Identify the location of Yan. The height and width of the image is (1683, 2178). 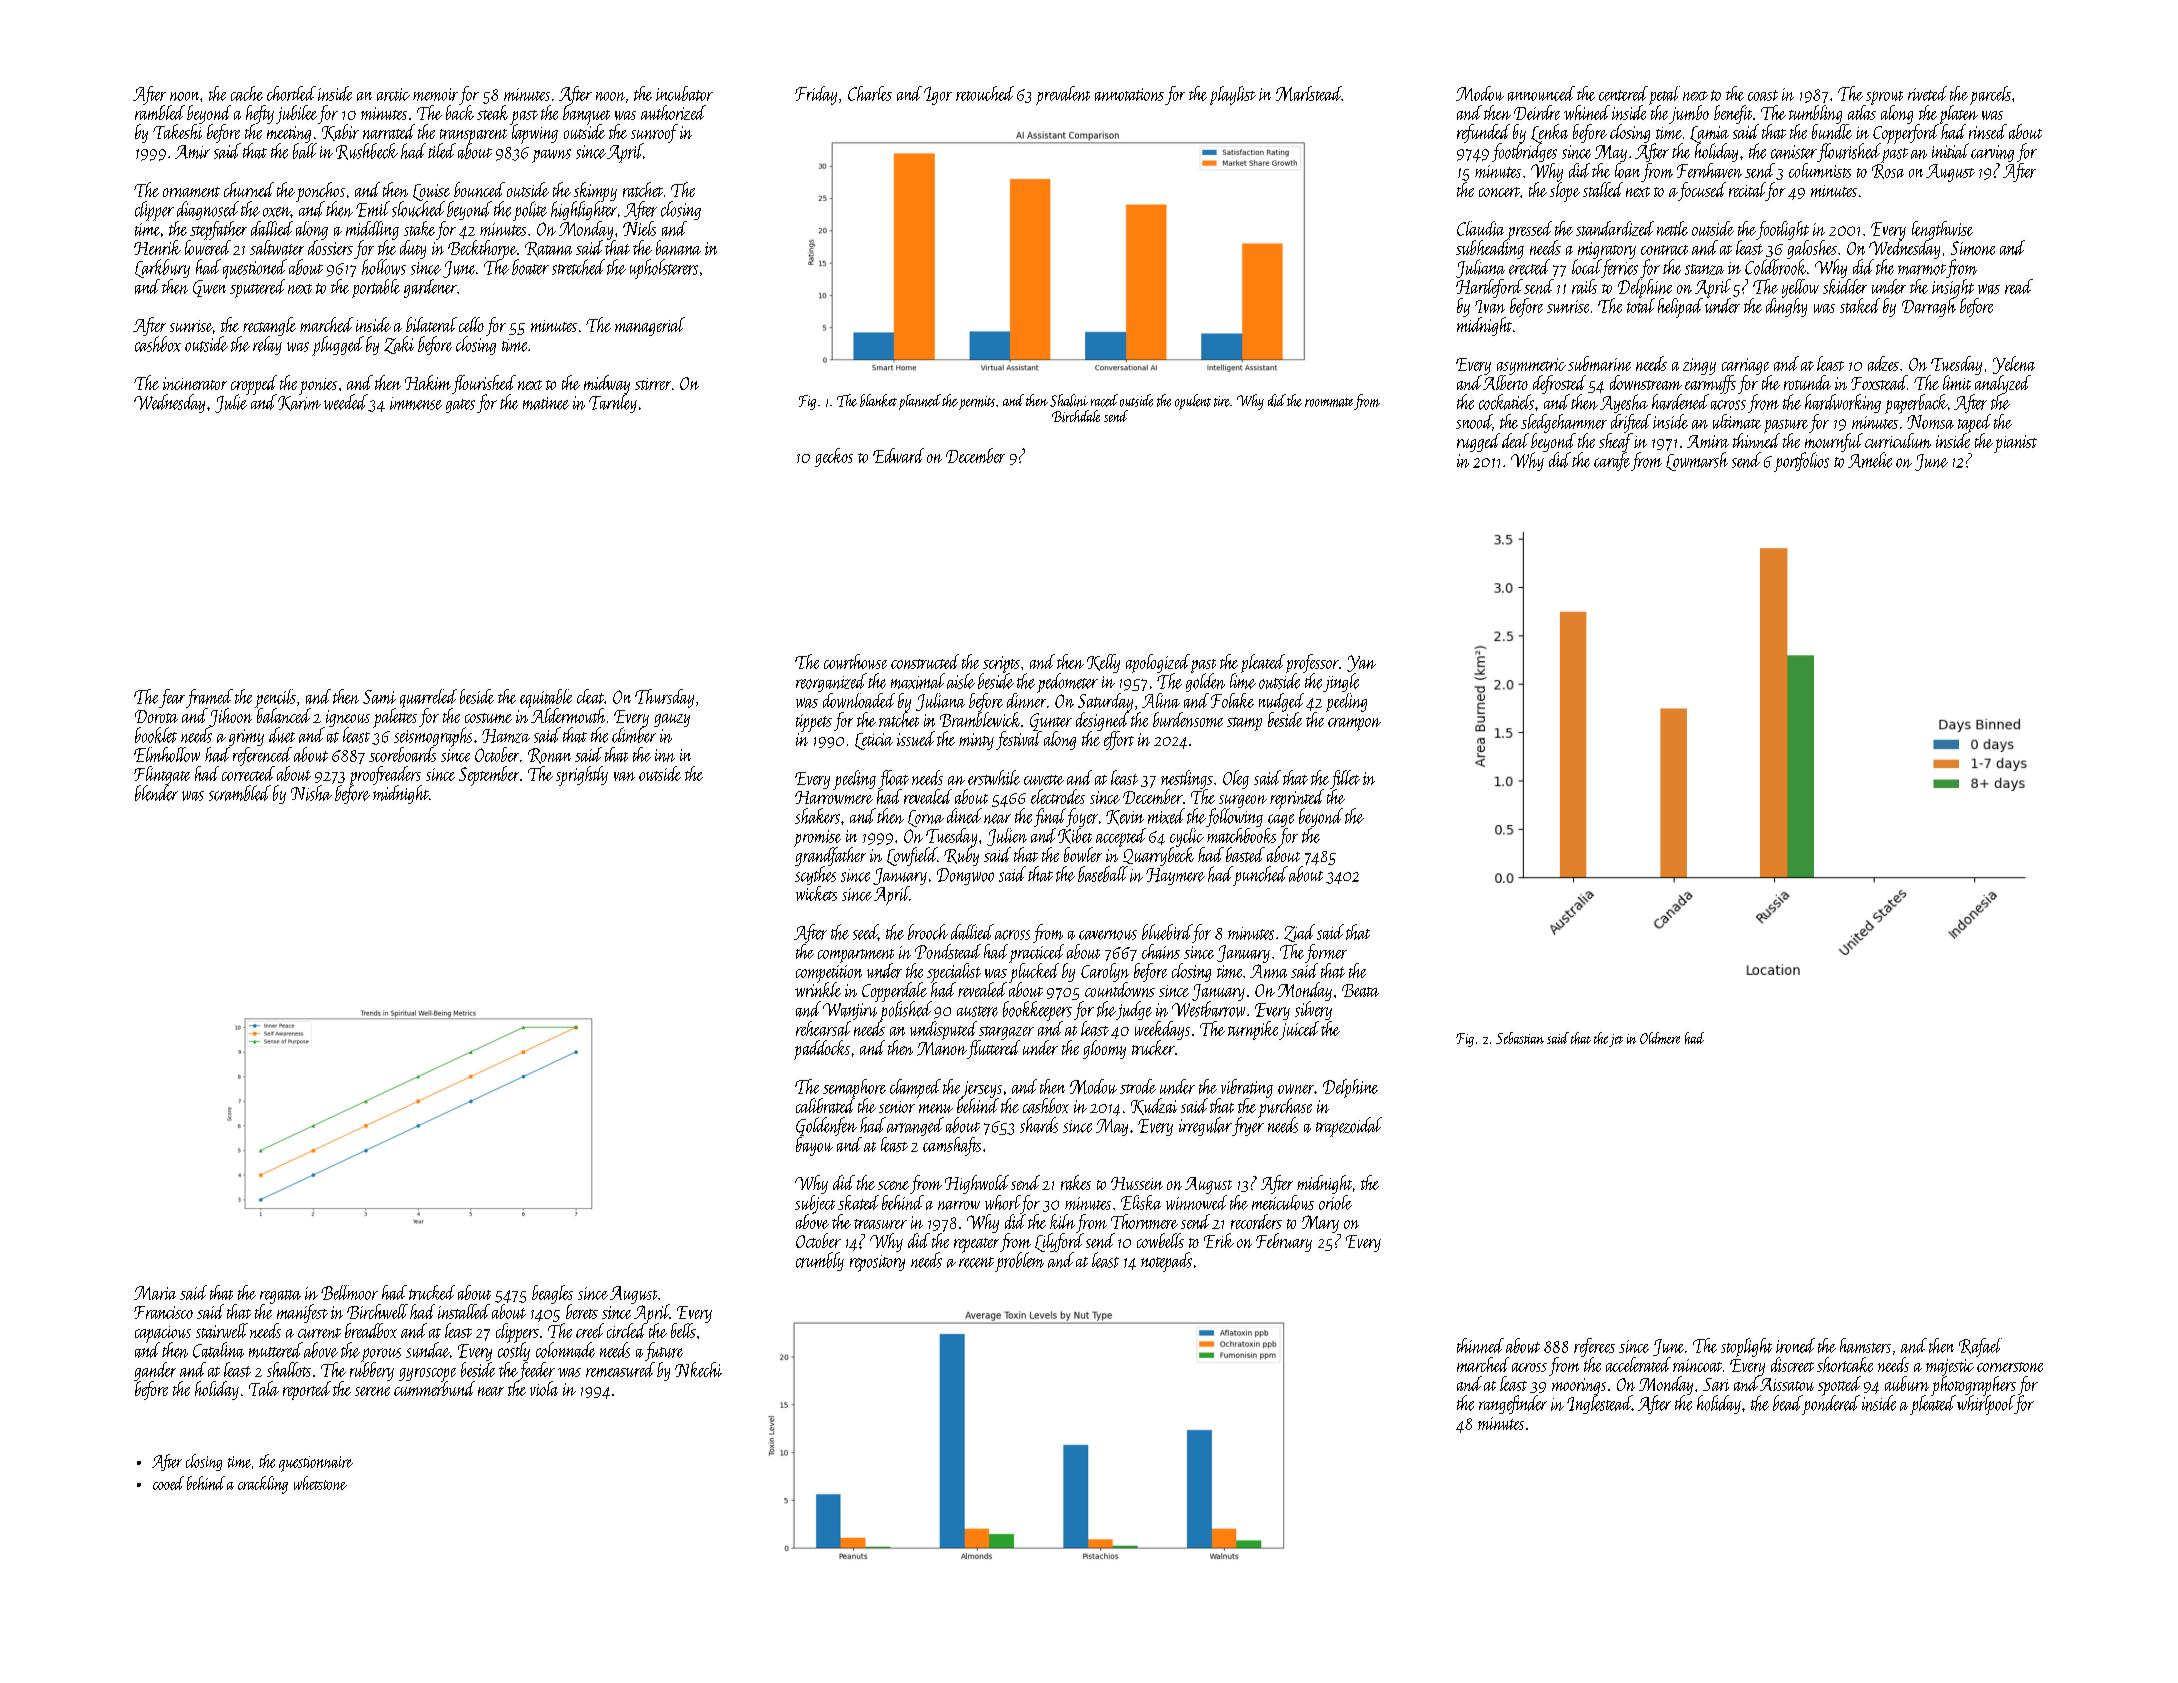
(1361, 663).
